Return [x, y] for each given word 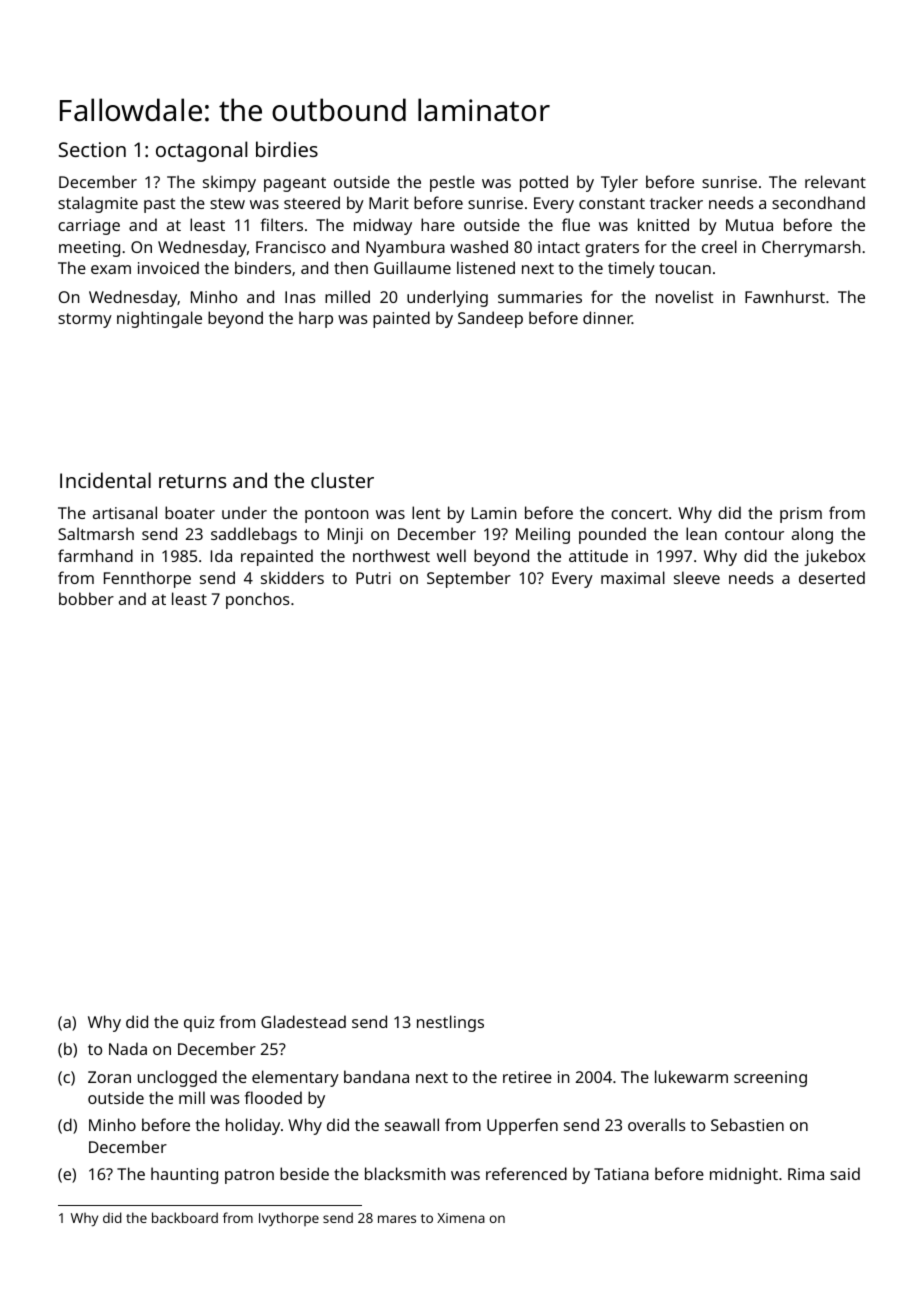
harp [316, 319]
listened [486, 267]
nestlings [450, 1023]
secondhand [818, 202]
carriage [89, 227]
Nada [128, 1048]
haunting [184, 1175]
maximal [633, 577]
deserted [832, 577]
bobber [86, 598]
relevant [835, 181]
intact [559, 247]
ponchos [258, 600]
